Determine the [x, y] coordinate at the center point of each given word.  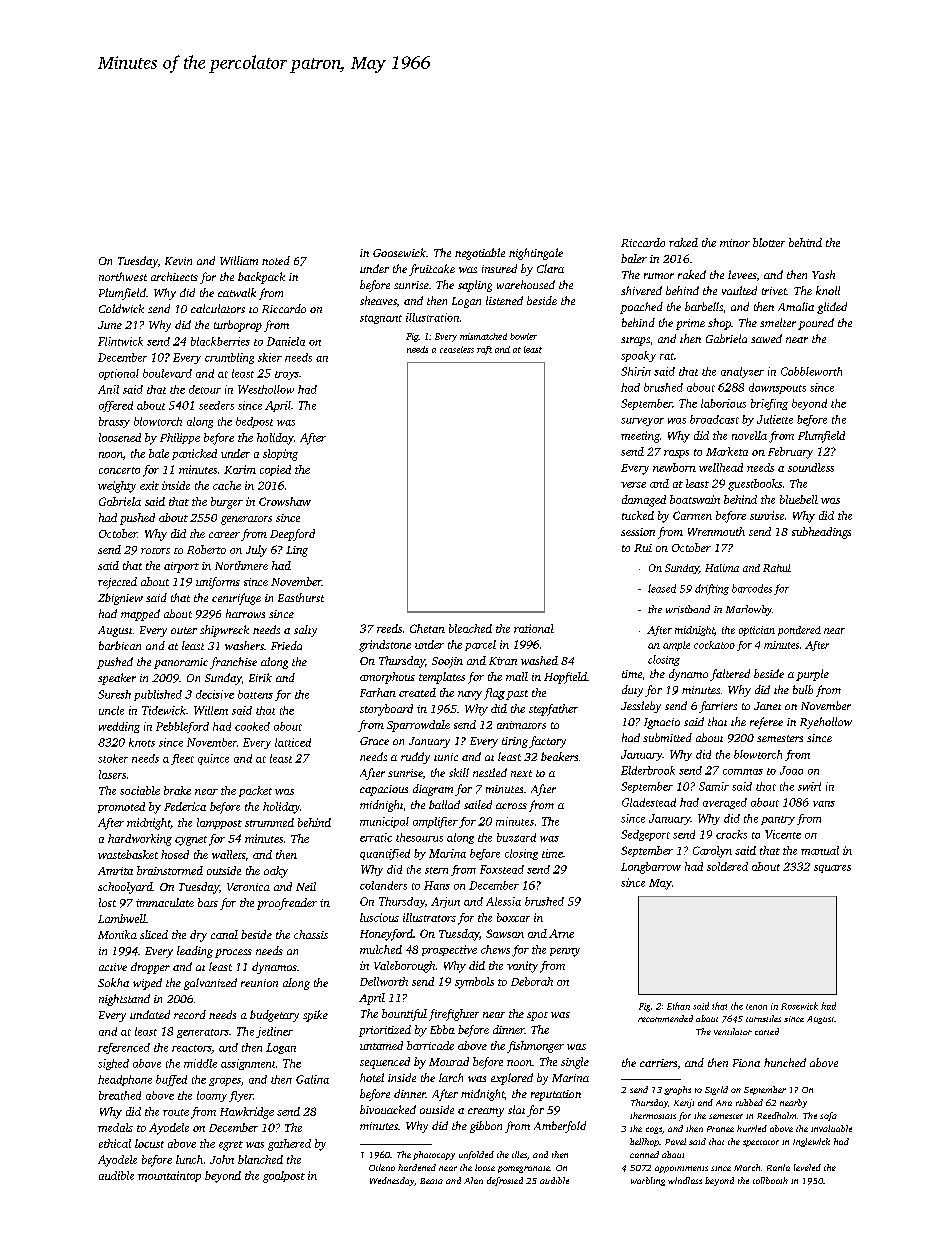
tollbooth [770, 1180]
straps [635, 341]
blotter [769, 242]
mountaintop [169, 1176]
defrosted [505, 1181]
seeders [216, 405]
